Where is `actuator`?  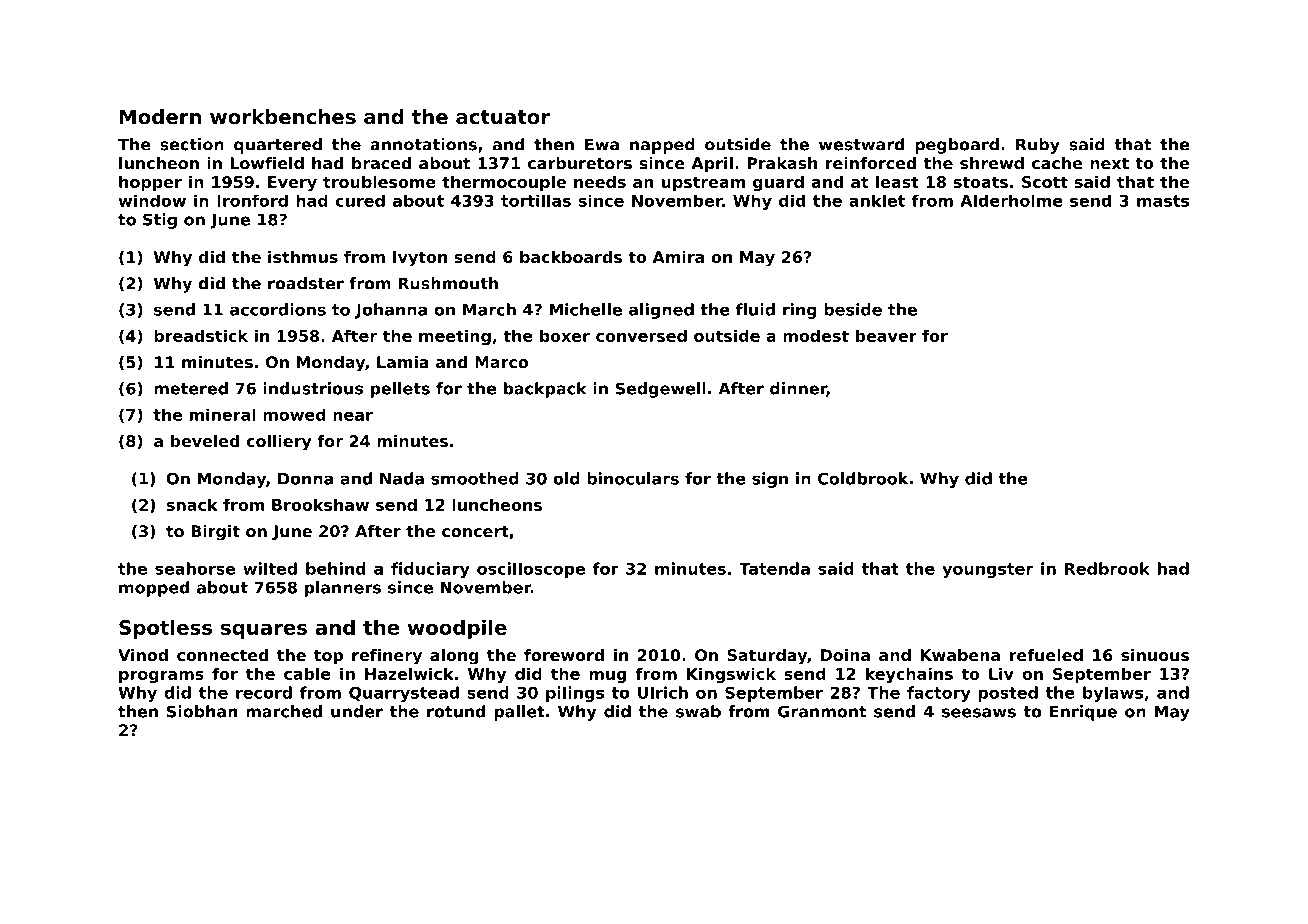
actuator is located at coordinates (503, 117).
